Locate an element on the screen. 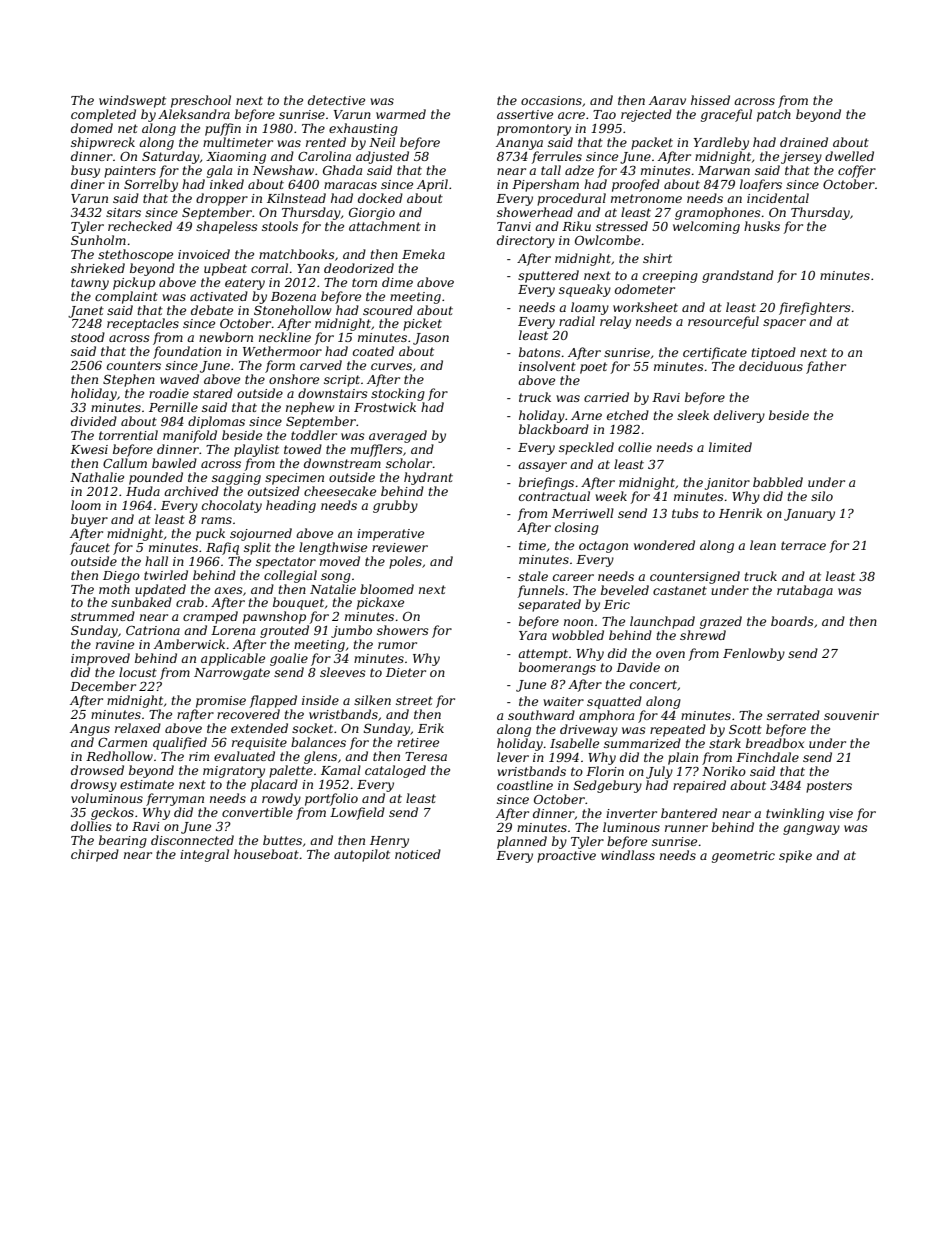 The image size is (952, 1233). portfolio is located at coordinates (331, 799).
